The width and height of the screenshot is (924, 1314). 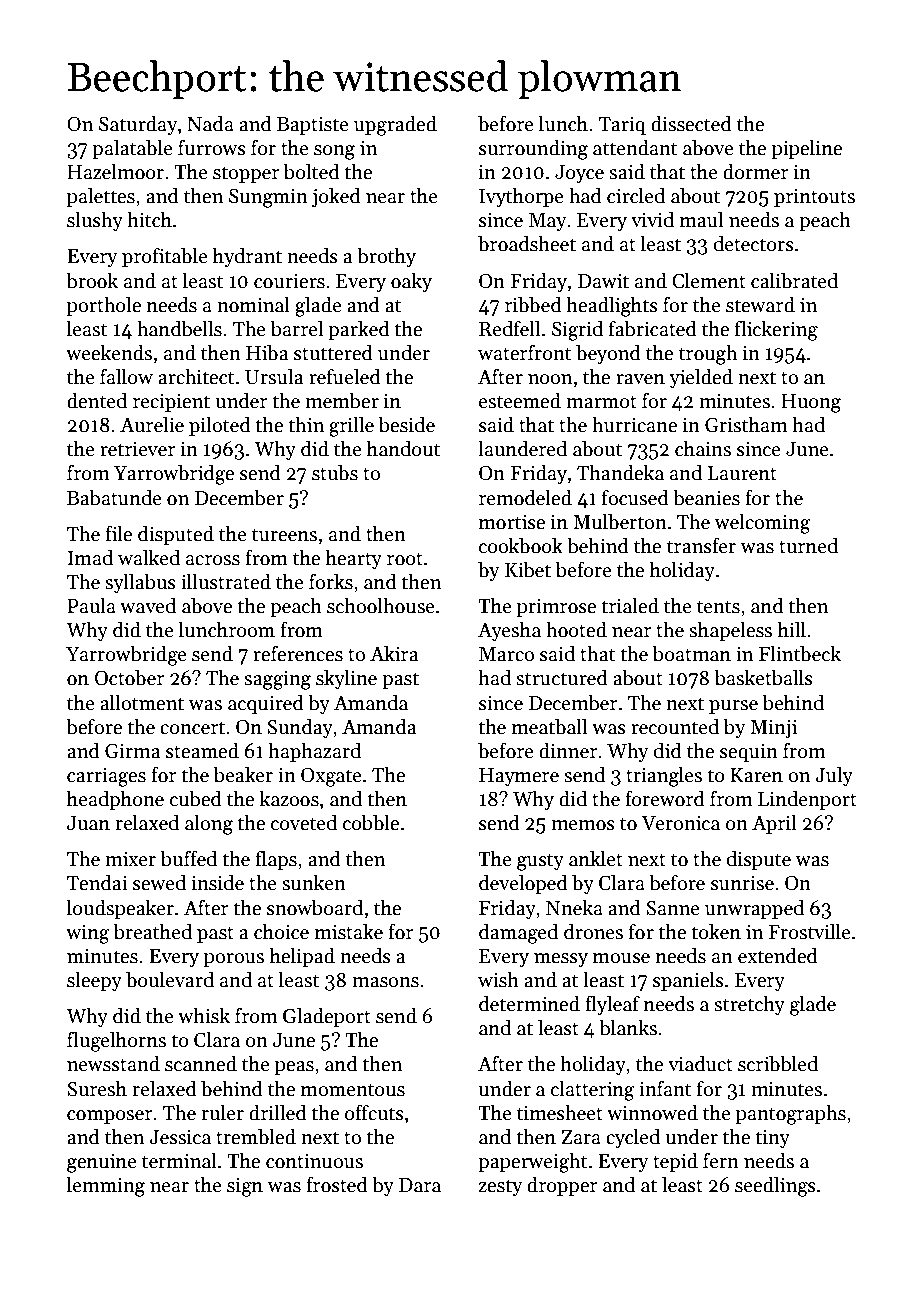 I want to click on lemming, so click(x=106, y=1186).
